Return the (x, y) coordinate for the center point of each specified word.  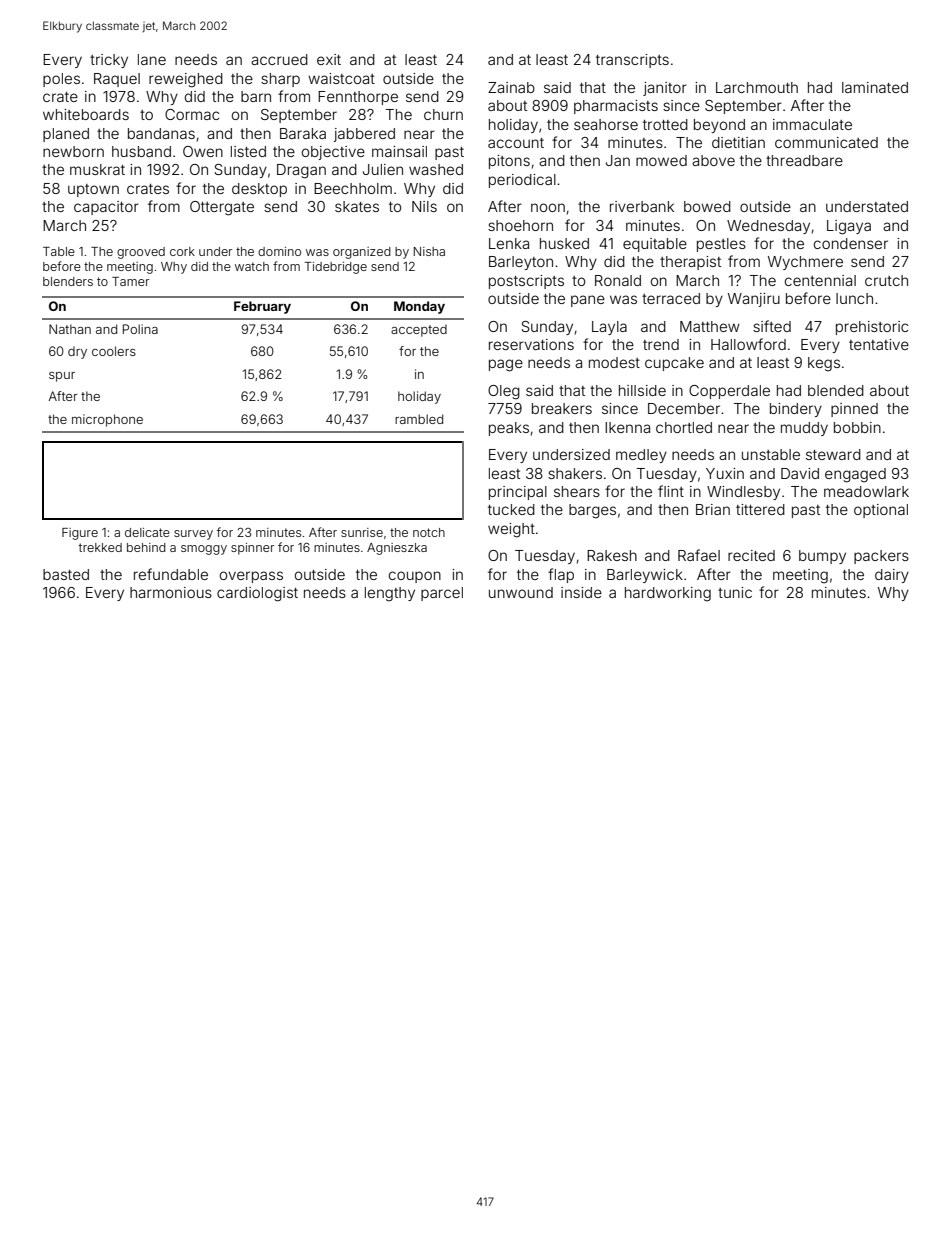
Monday (419, 307)
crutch (886, 280)
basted (66, 574)
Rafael (699, 555)
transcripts (632, 61)
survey (193, 535)
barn (256, 96)
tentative (879, 344)
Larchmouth (757, 87)
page (506, 365)
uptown (93, 190)
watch (252, 266)
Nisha (429, 251)
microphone (107, 420)
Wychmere (805, 263)
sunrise (362, 532)
